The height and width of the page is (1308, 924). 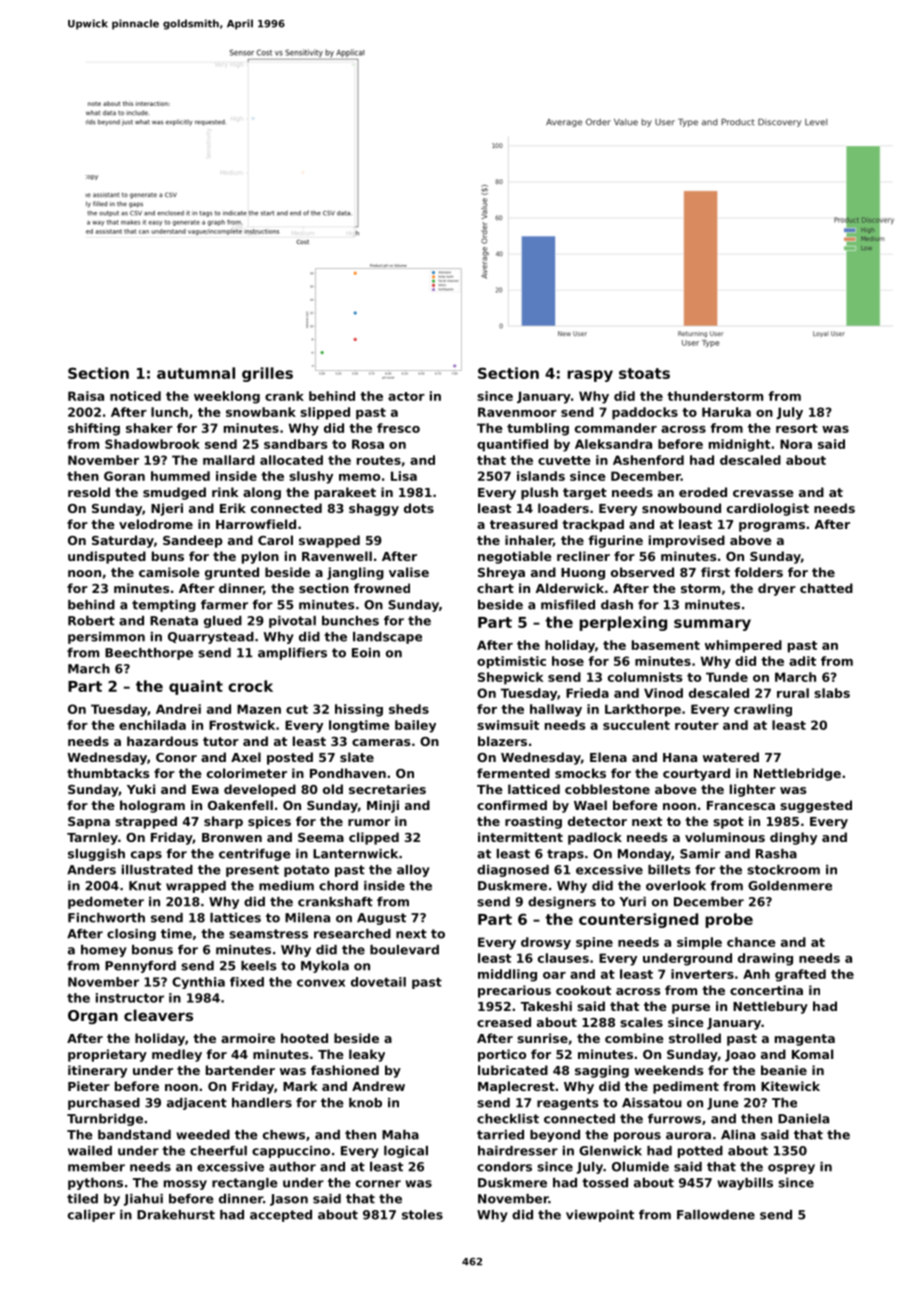 I want to click on hummed, so click(x=180, y=476).
